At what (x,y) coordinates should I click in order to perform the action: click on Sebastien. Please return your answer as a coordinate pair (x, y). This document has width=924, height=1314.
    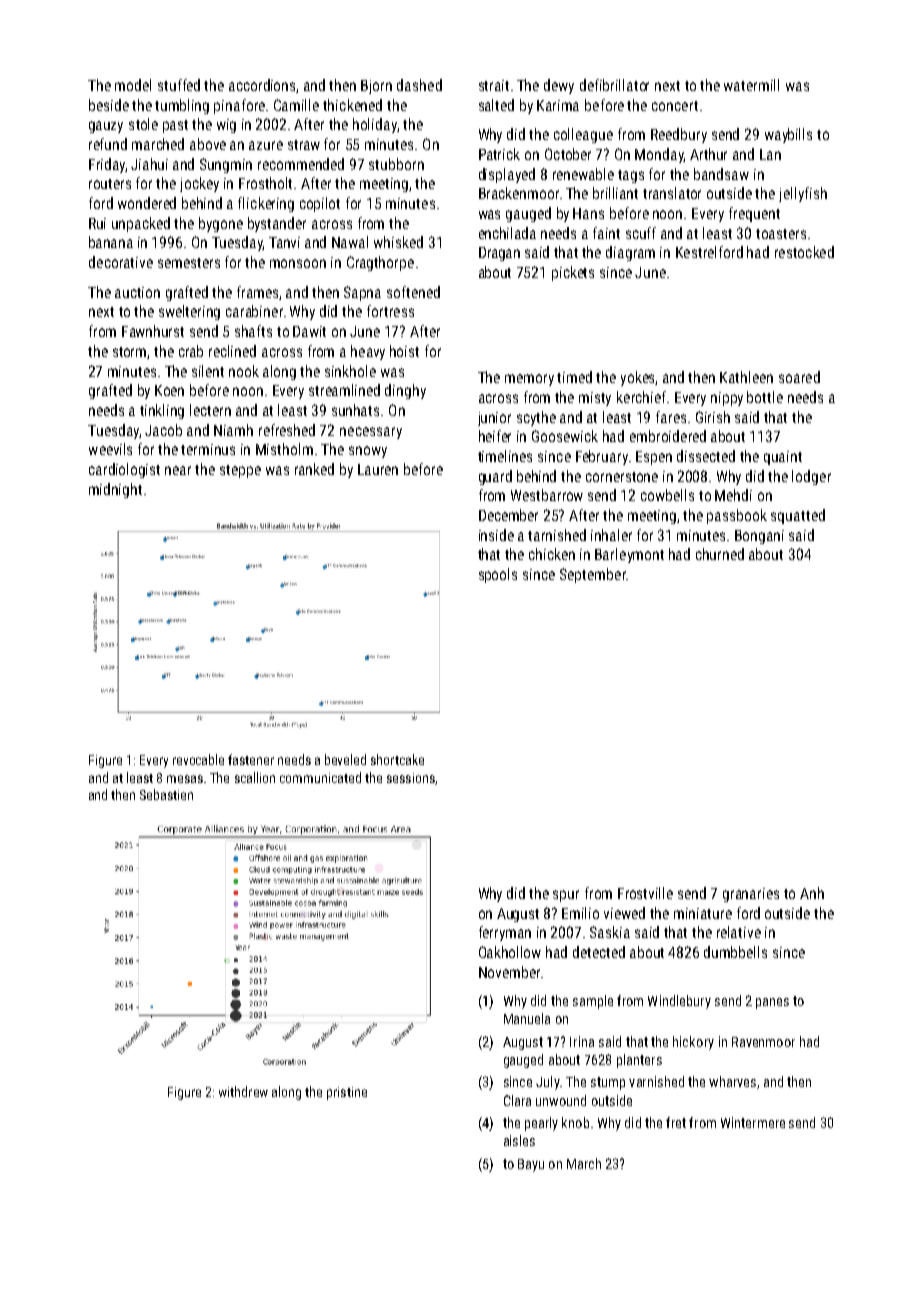
    Looking at the image, I should click on (166, 794).
